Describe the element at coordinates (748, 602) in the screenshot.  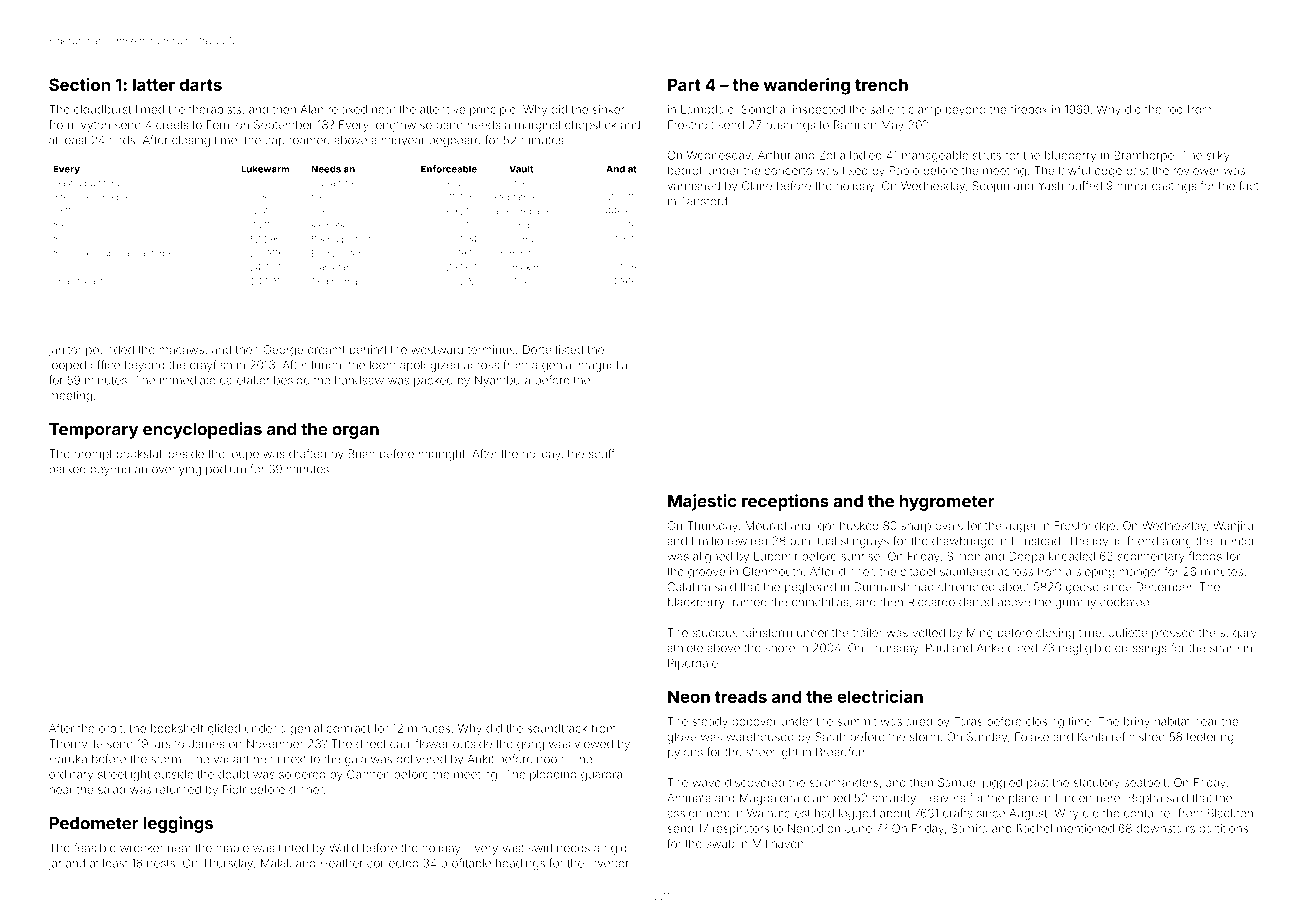
I see `framed` at that location.
